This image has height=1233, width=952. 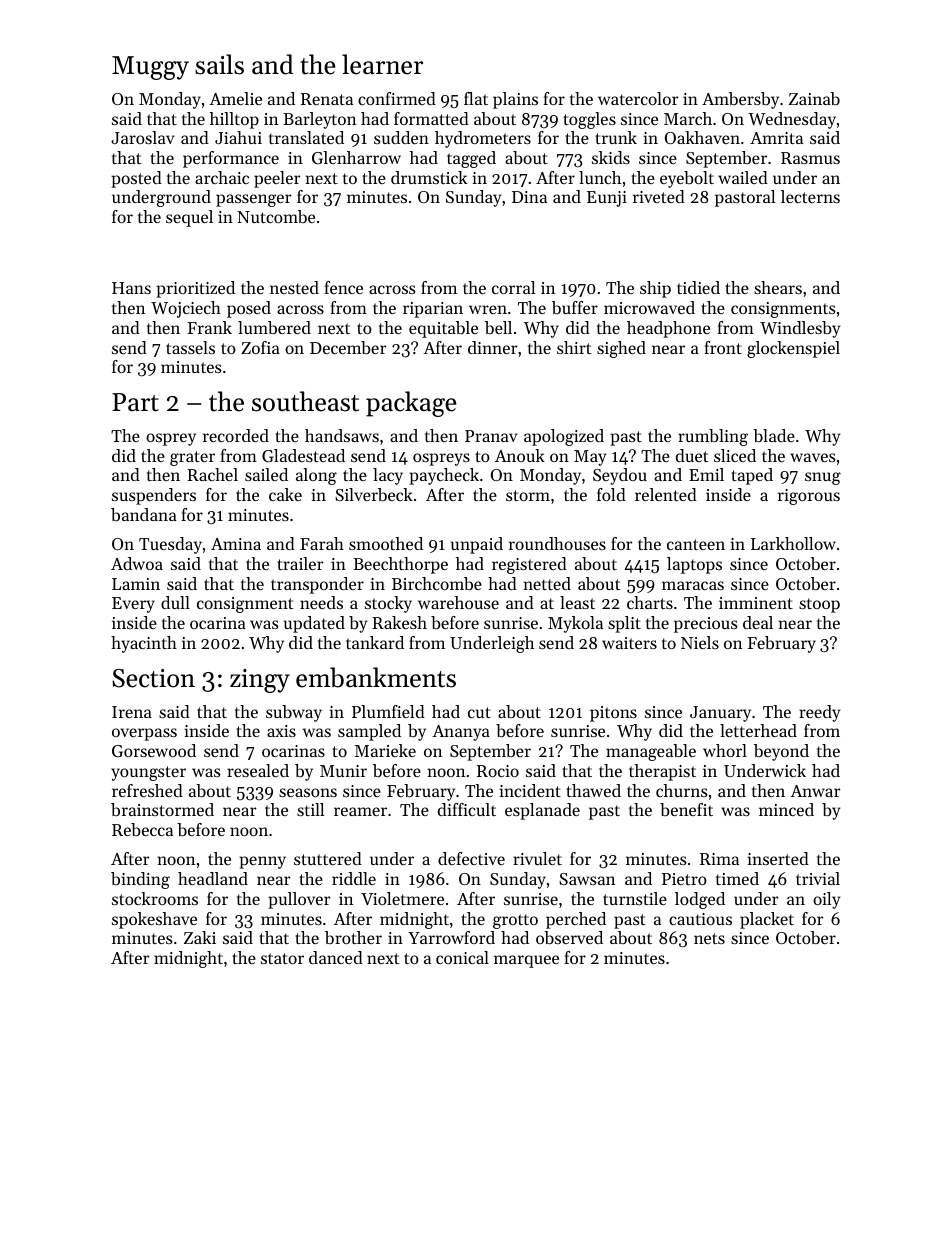 I want to click on wren, so click(x=488, y=309).
